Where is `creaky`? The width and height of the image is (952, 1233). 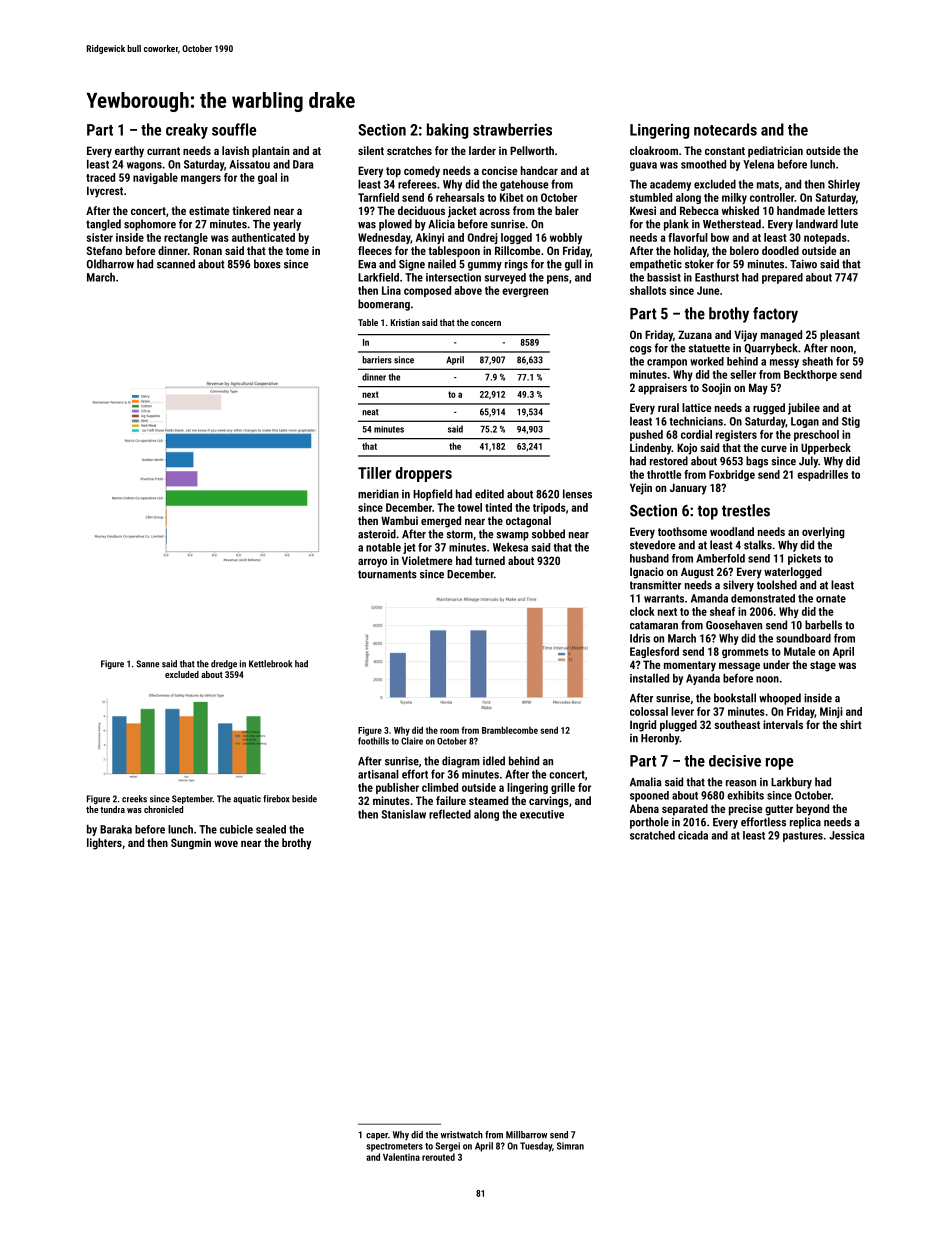
creaky is located at coordinates (187, 131).
